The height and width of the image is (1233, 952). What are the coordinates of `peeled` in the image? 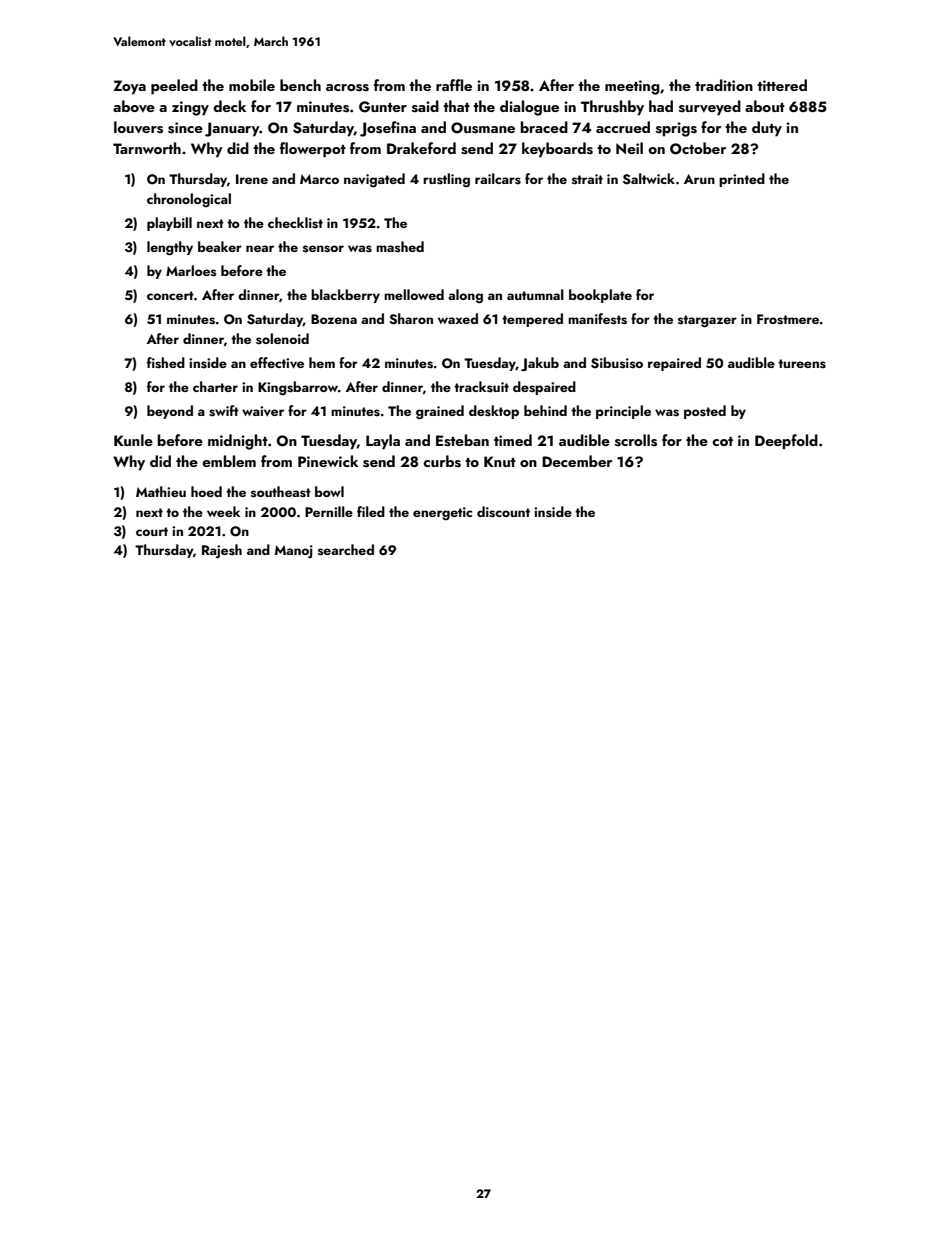 It's located at (174, 87).
